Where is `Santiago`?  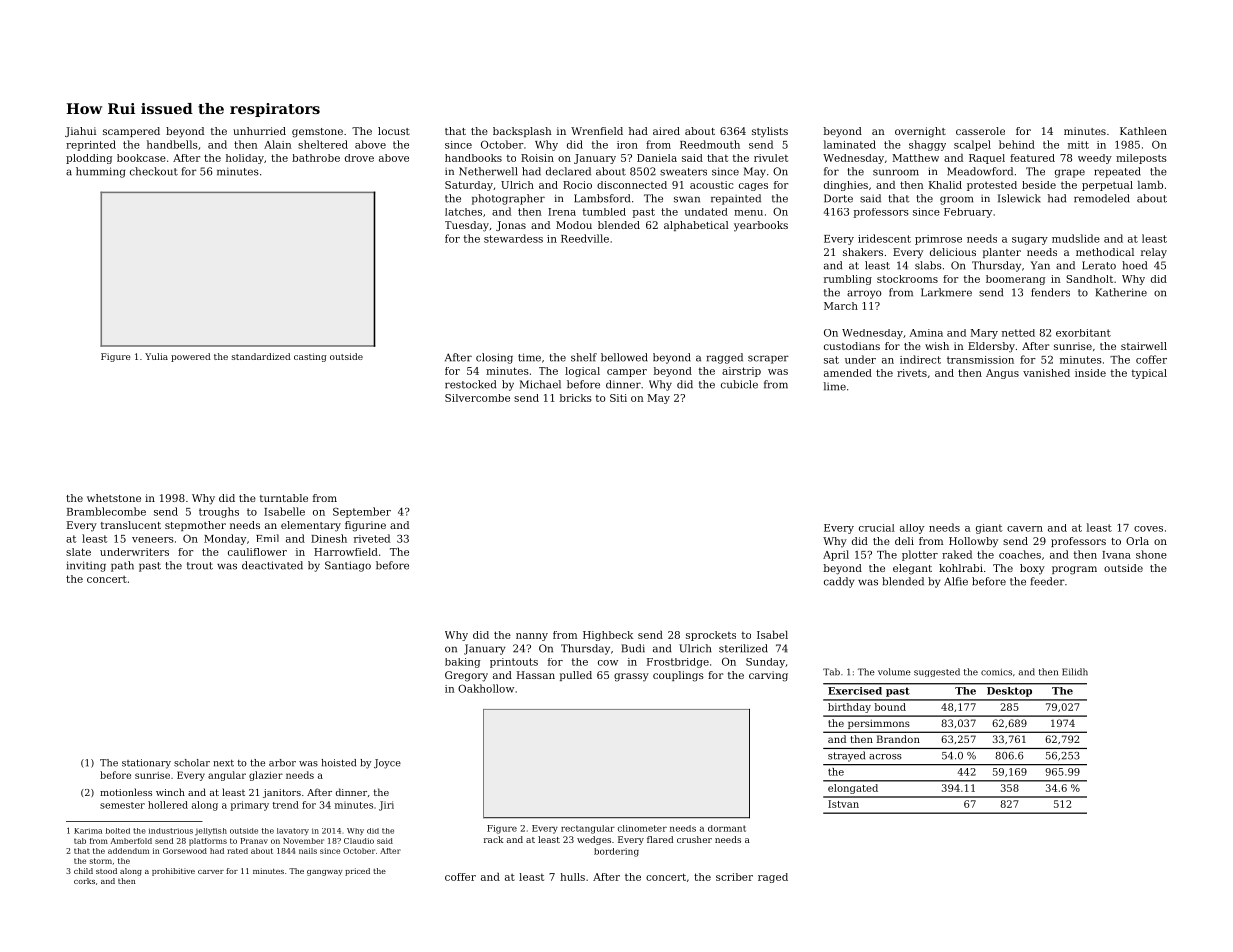 Santiago is located at coordinates (348, 566).
